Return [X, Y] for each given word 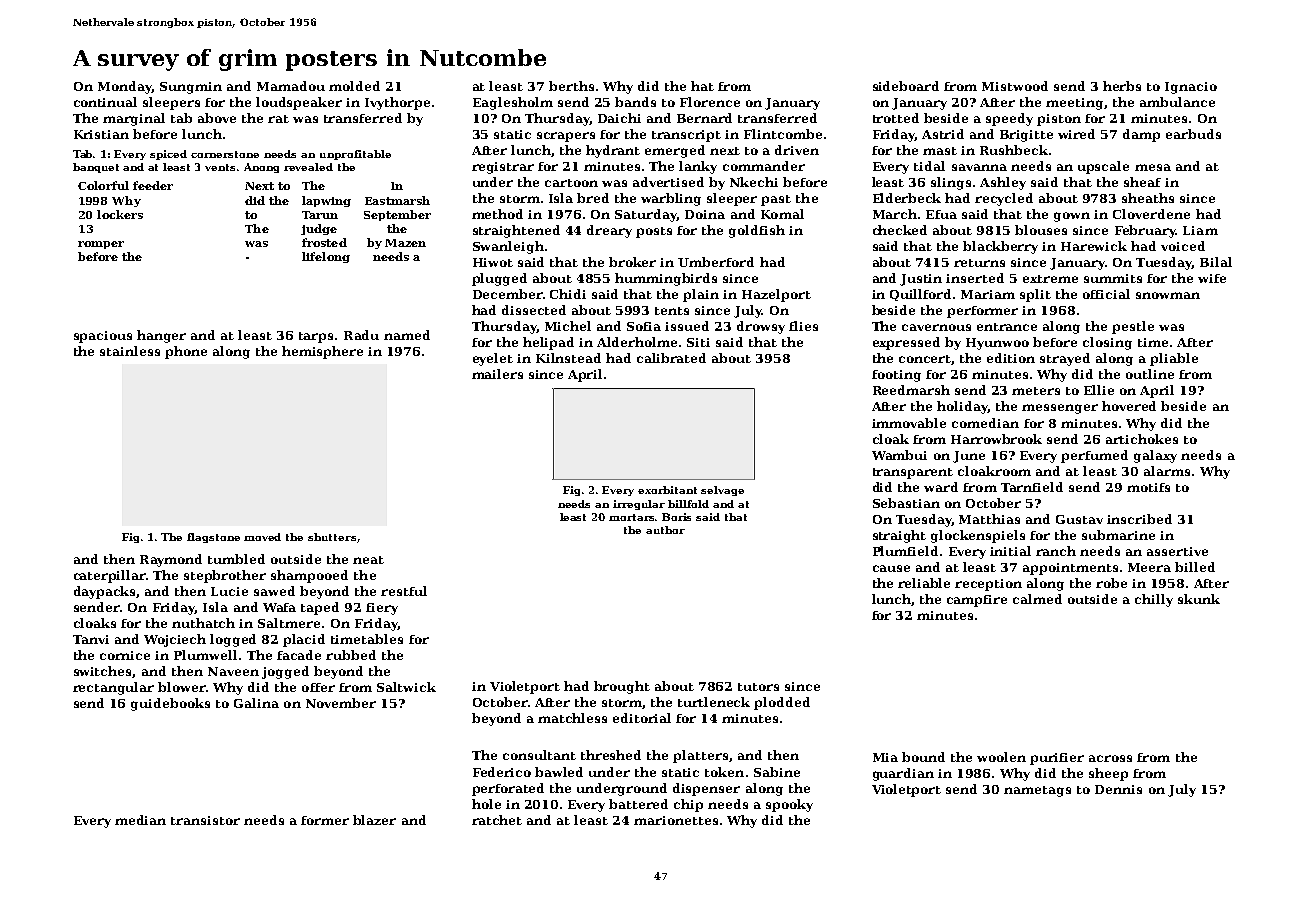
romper [101, 245]
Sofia [644, 326]
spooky [789, 805]
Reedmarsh [911, 390]
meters [1036, 391]
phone [186, 352]
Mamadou [291, 86]
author [665, 530]
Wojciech [175, 640]
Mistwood [1015, 86]
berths [571, 86]
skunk [1199, 599]
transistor [205, 820]
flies [803, 326]
